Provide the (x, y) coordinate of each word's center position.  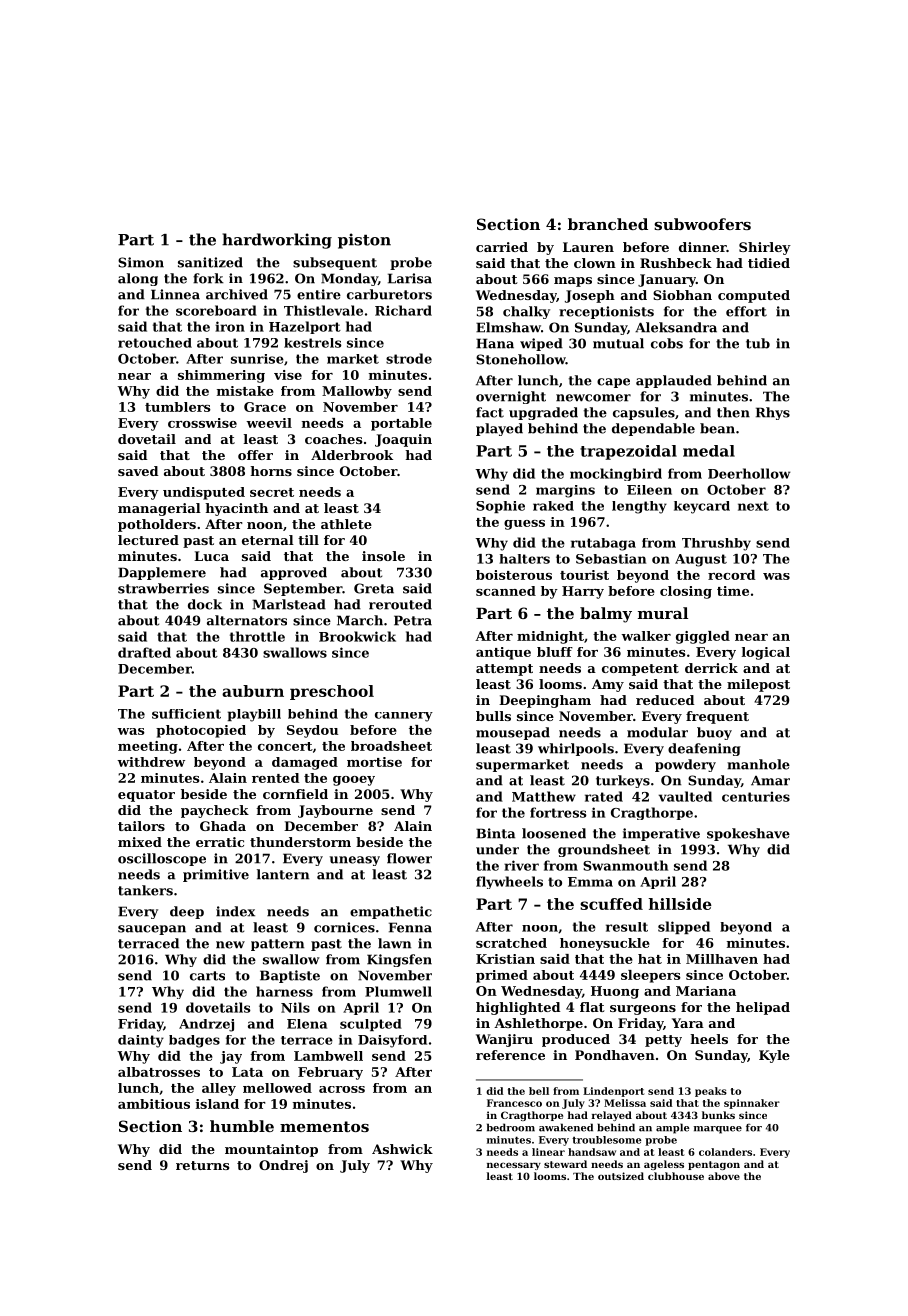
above (724, 1176)
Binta (495, 833)
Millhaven (722, 959)
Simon (141, 262)
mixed (140, 842)
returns (202, 1165)
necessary (514, 1166)
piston (364, 241)
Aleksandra (676, 327)
